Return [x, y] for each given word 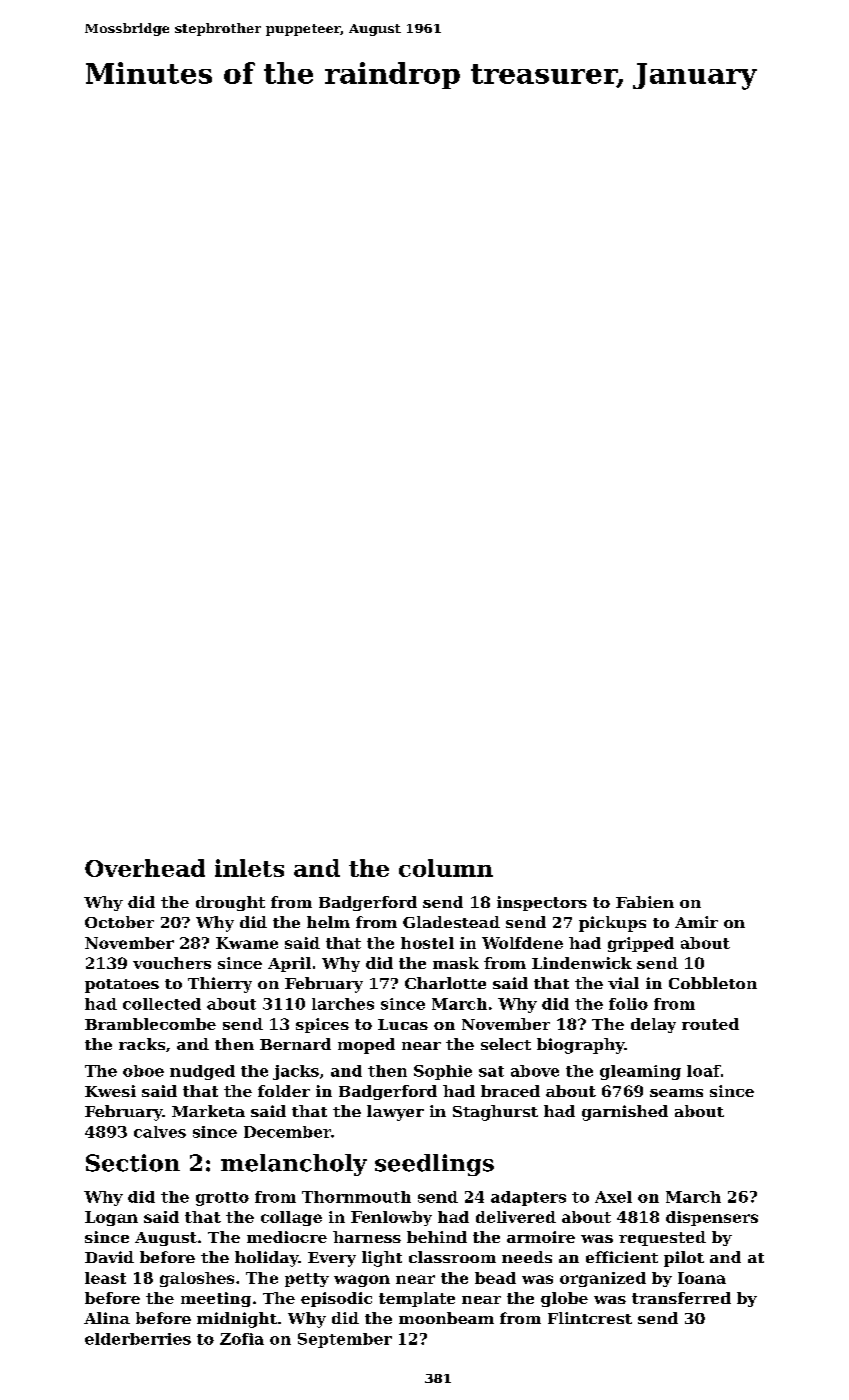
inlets [249, 868]
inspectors [542, 903]
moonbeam [446, 1318]
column [446, 868]
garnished [625, 1113]
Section [133, 1163]
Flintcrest [590, 1318]
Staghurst [495, 1113]
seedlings [434, 1165]
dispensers [712, 1218]
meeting [216, 1299]
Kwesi [110, 1091]
